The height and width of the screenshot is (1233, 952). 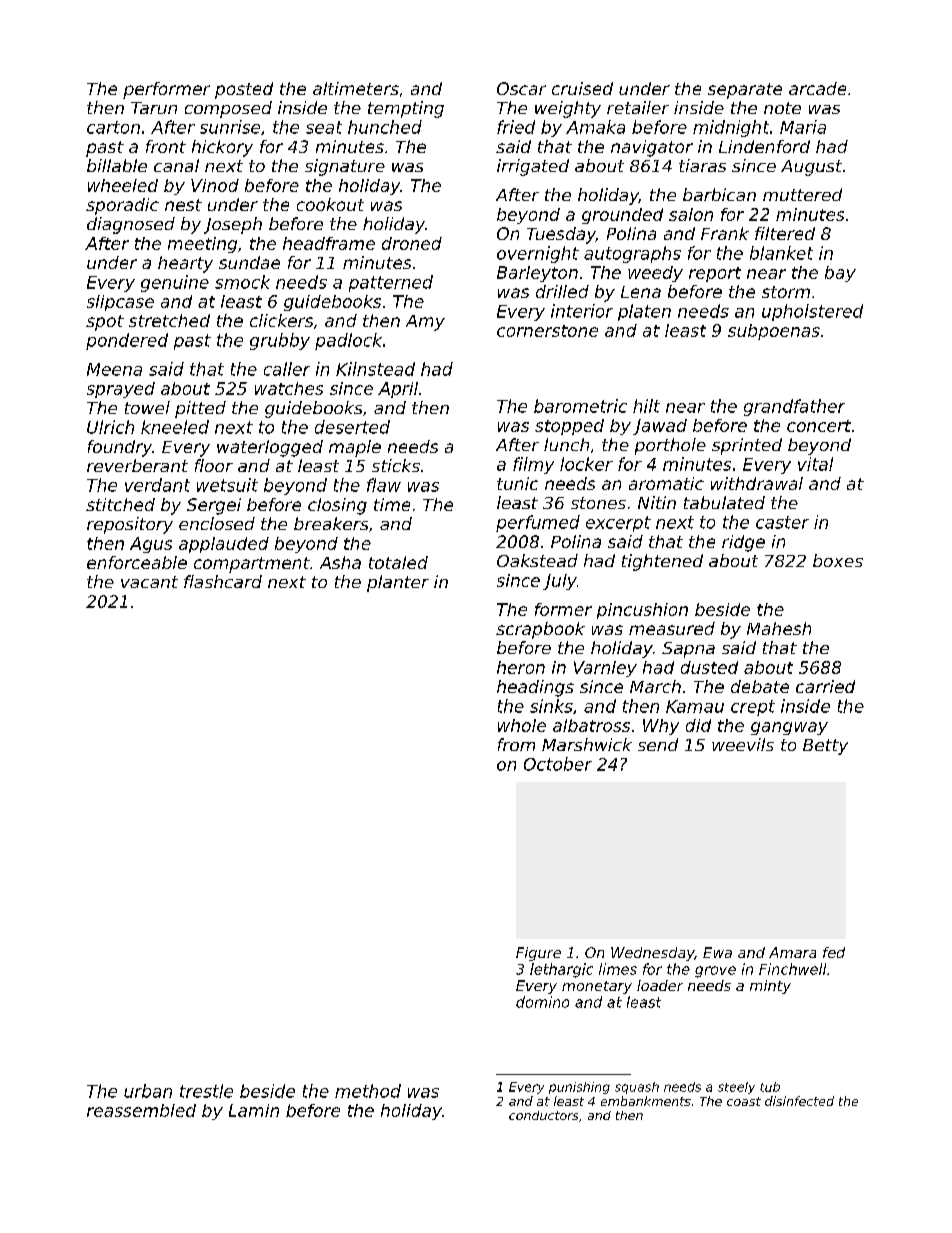 What do you see at coordinates (200, 409) in the screenshot?
I see `pitted` at bounding box center [200, 409].
